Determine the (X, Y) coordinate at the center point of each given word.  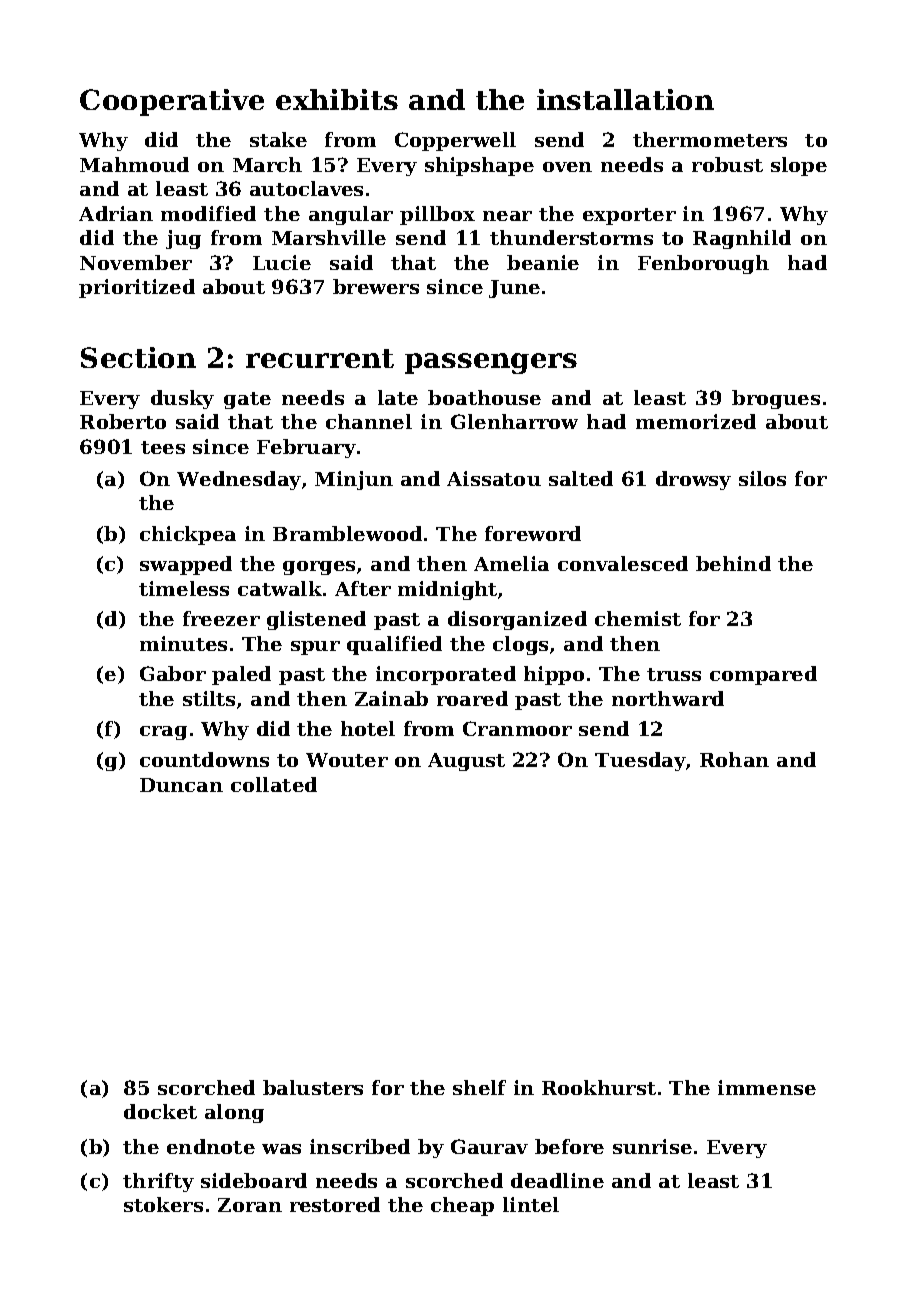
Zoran (250, 1205)
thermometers (710, 139)
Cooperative (172, 102)
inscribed (360, 1146)
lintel (531, 1204)
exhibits (337, 99)
